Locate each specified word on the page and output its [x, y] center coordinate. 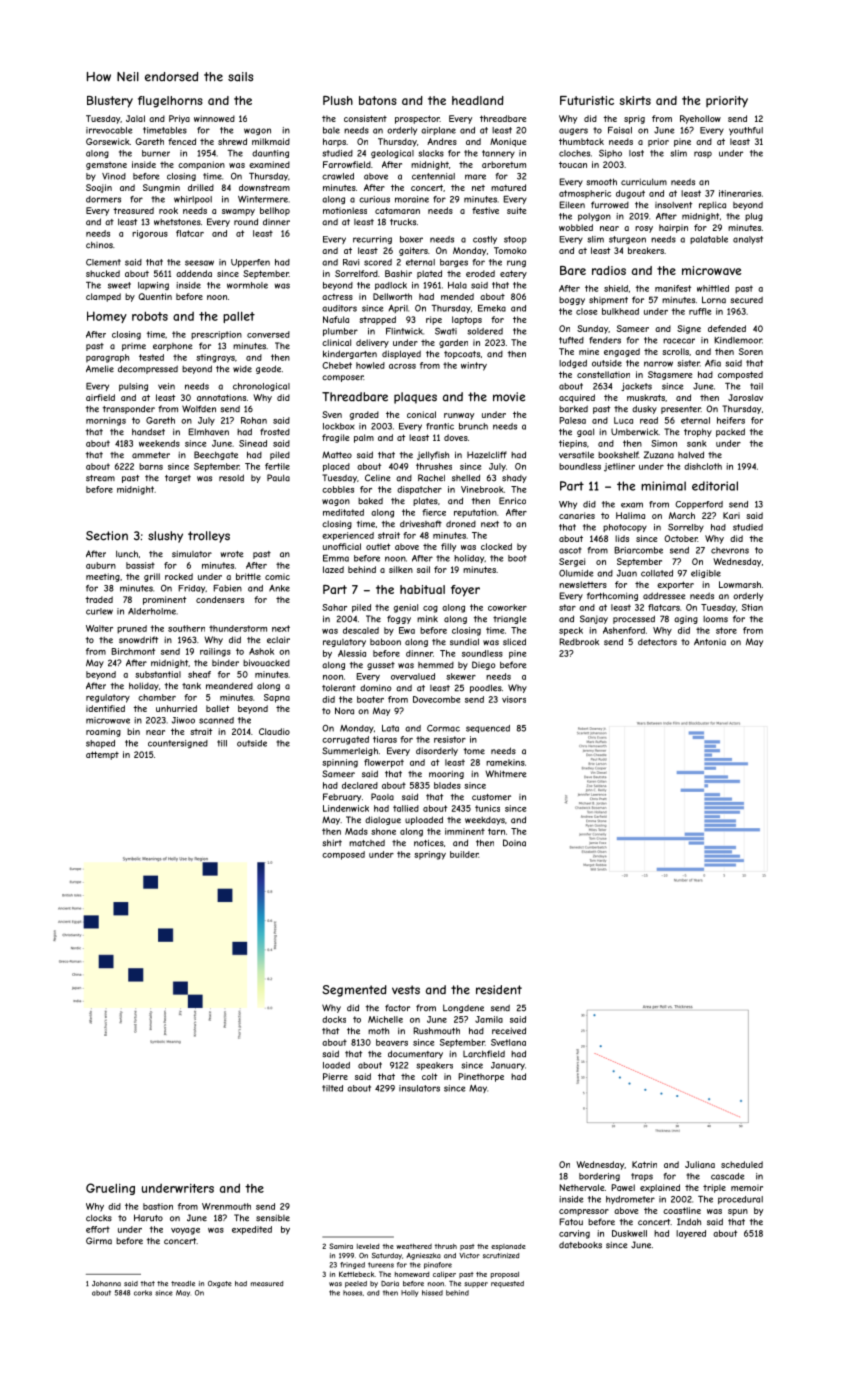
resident [499, 990]
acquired [577, 398]
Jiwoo [183, 720]
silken [401, 569]
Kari [731, 515]
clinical [336, 342]
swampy [238, 212]
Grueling [110, 1189]
